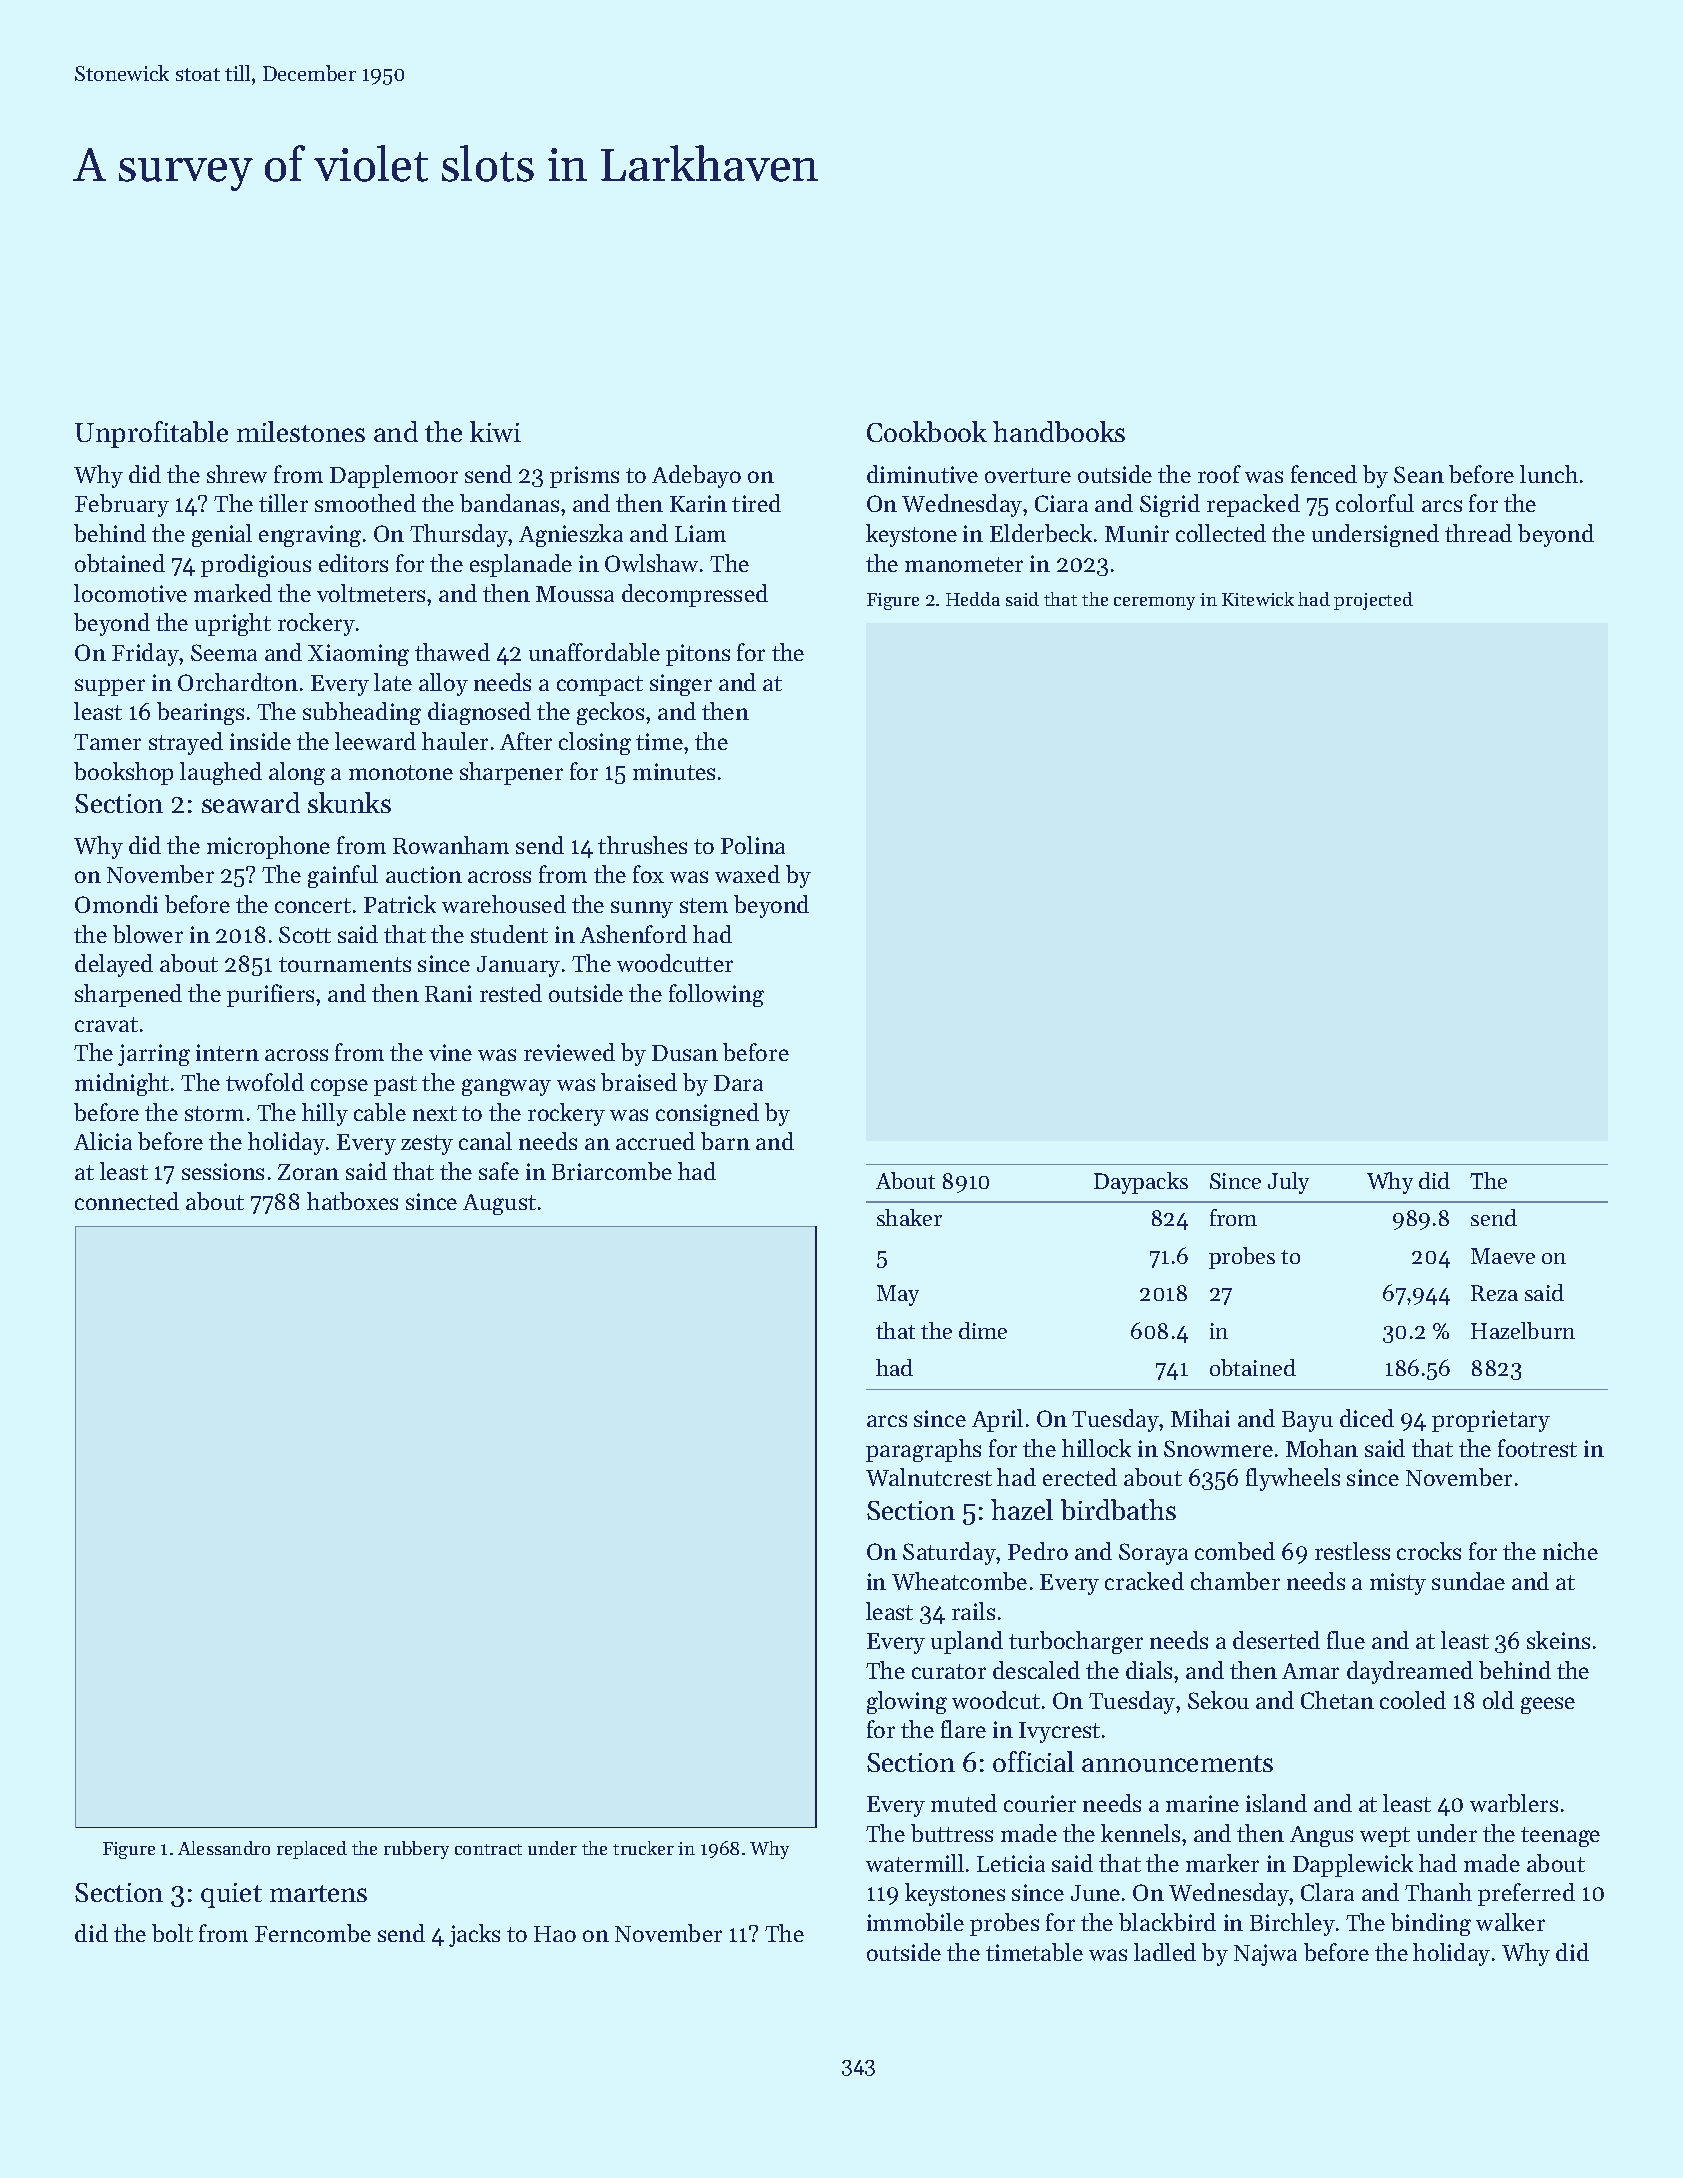 The height and width of the page is (2178, 1683). Describe the element at coordinates (122, 1084) in the page. I see `midnight` at that location.
